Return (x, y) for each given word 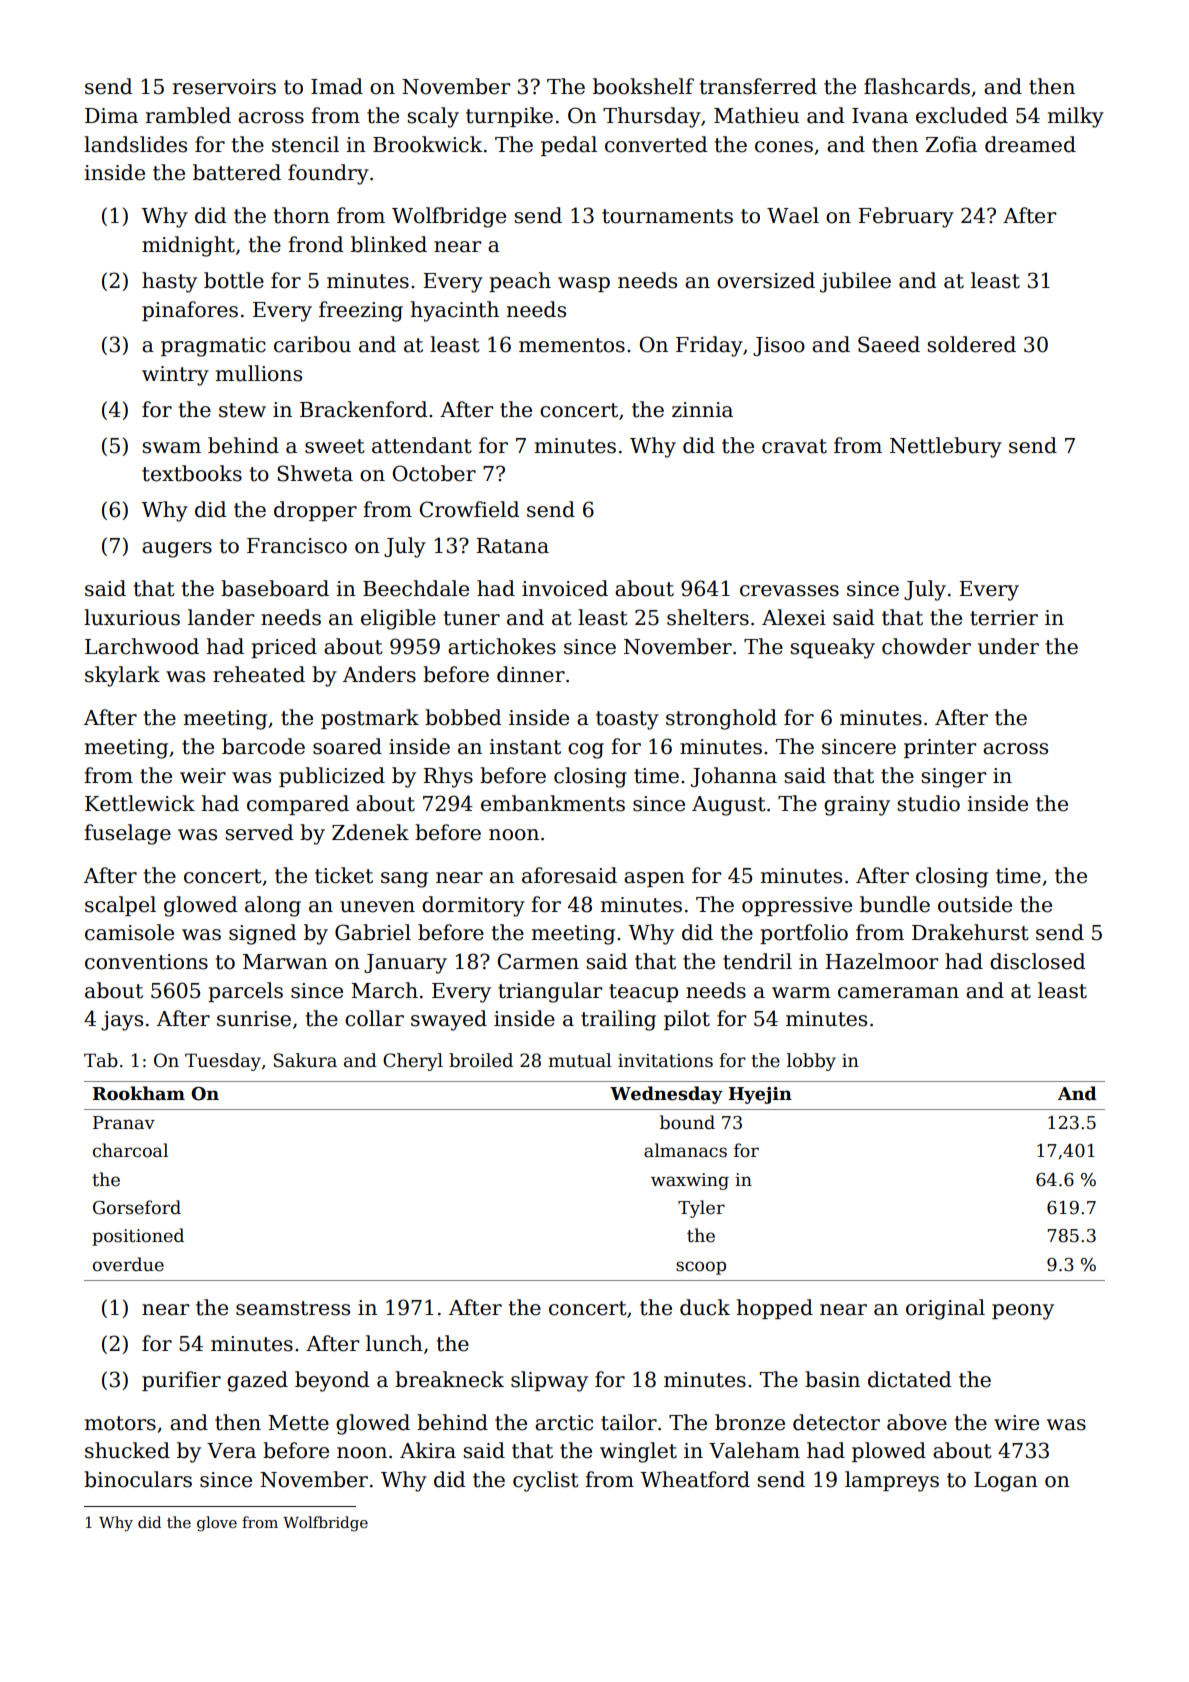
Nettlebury (946, 447)
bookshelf (643, 86)
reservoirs (224, 87)
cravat (794, 446)
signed (262, 934)
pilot (687, 1020)
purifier (181, 1381)
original (945, 1309)
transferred (758, 86)
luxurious (132, 617)
